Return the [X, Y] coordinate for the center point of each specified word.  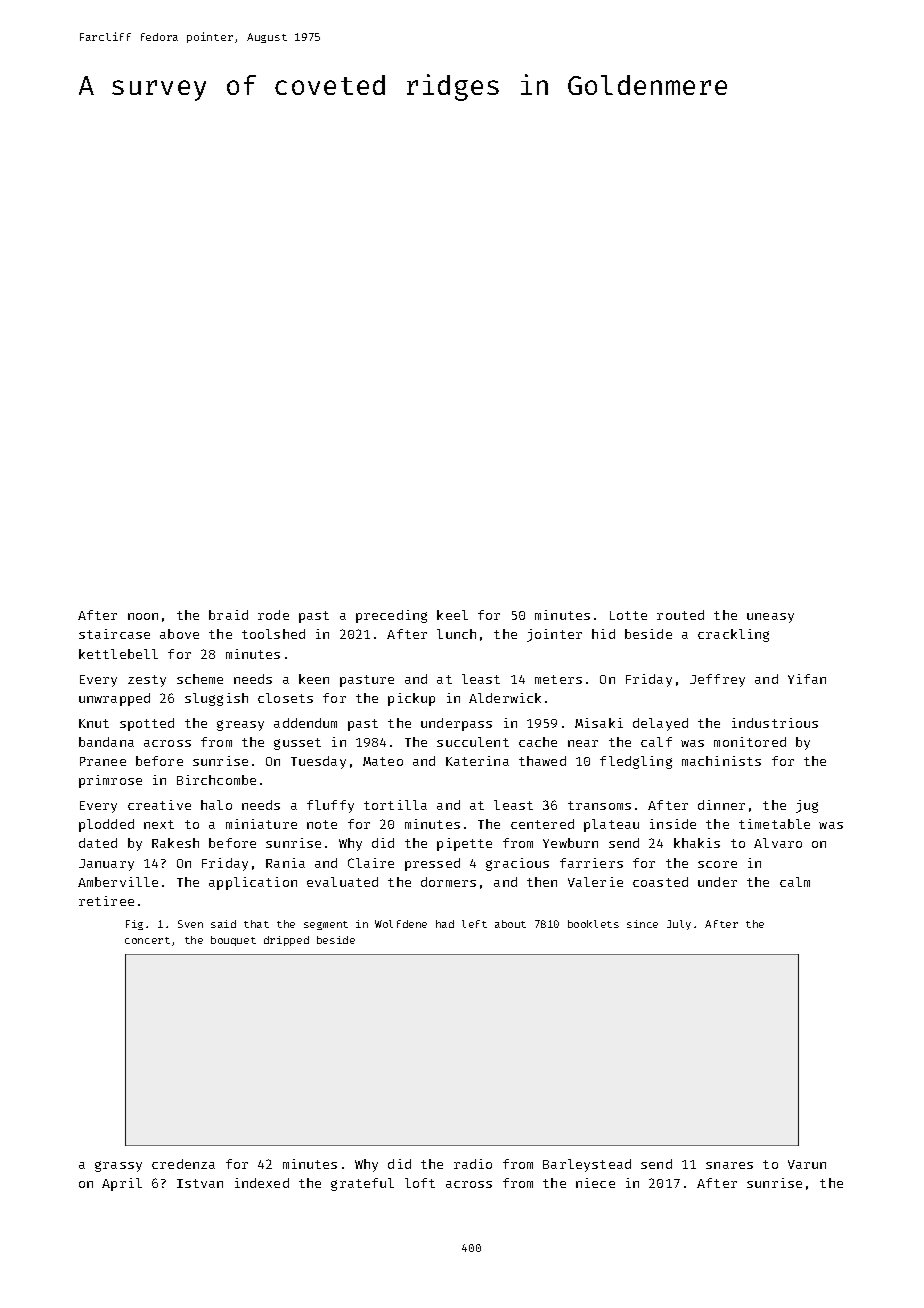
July [679, 925]
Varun [807, 1164]
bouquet [233, 941]
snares [729, 1165]
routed [680, 615]
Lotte [628, 615]
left [474, 924]
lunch [456, 634]
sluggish [216, 699]
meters [558, 679]
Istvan [200, 1183]
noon [143, 616]
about [510, 924]
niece [595, 1183]
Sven [190, 924]
